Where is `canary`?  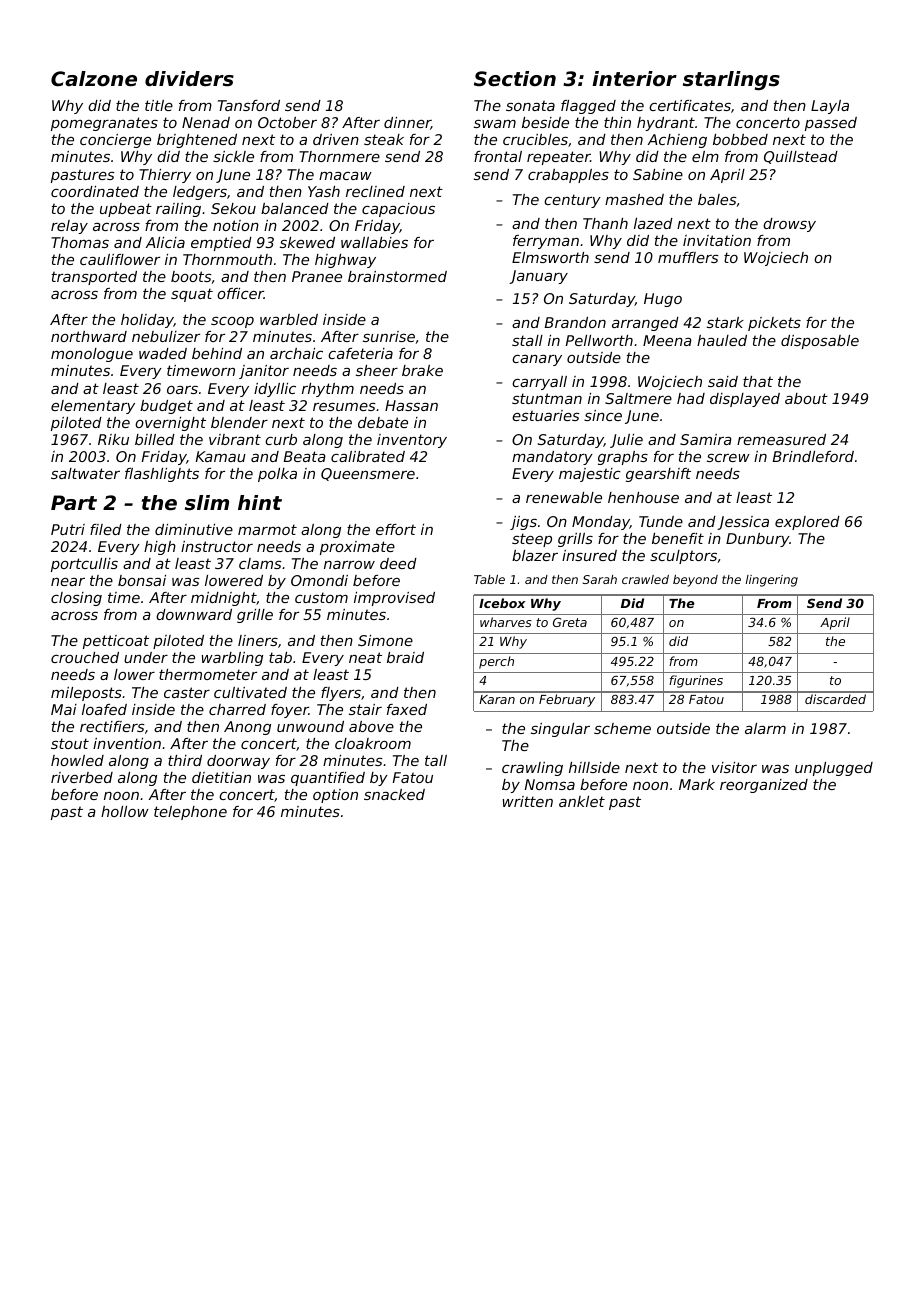 canary is located at coordinates (537, 360).
